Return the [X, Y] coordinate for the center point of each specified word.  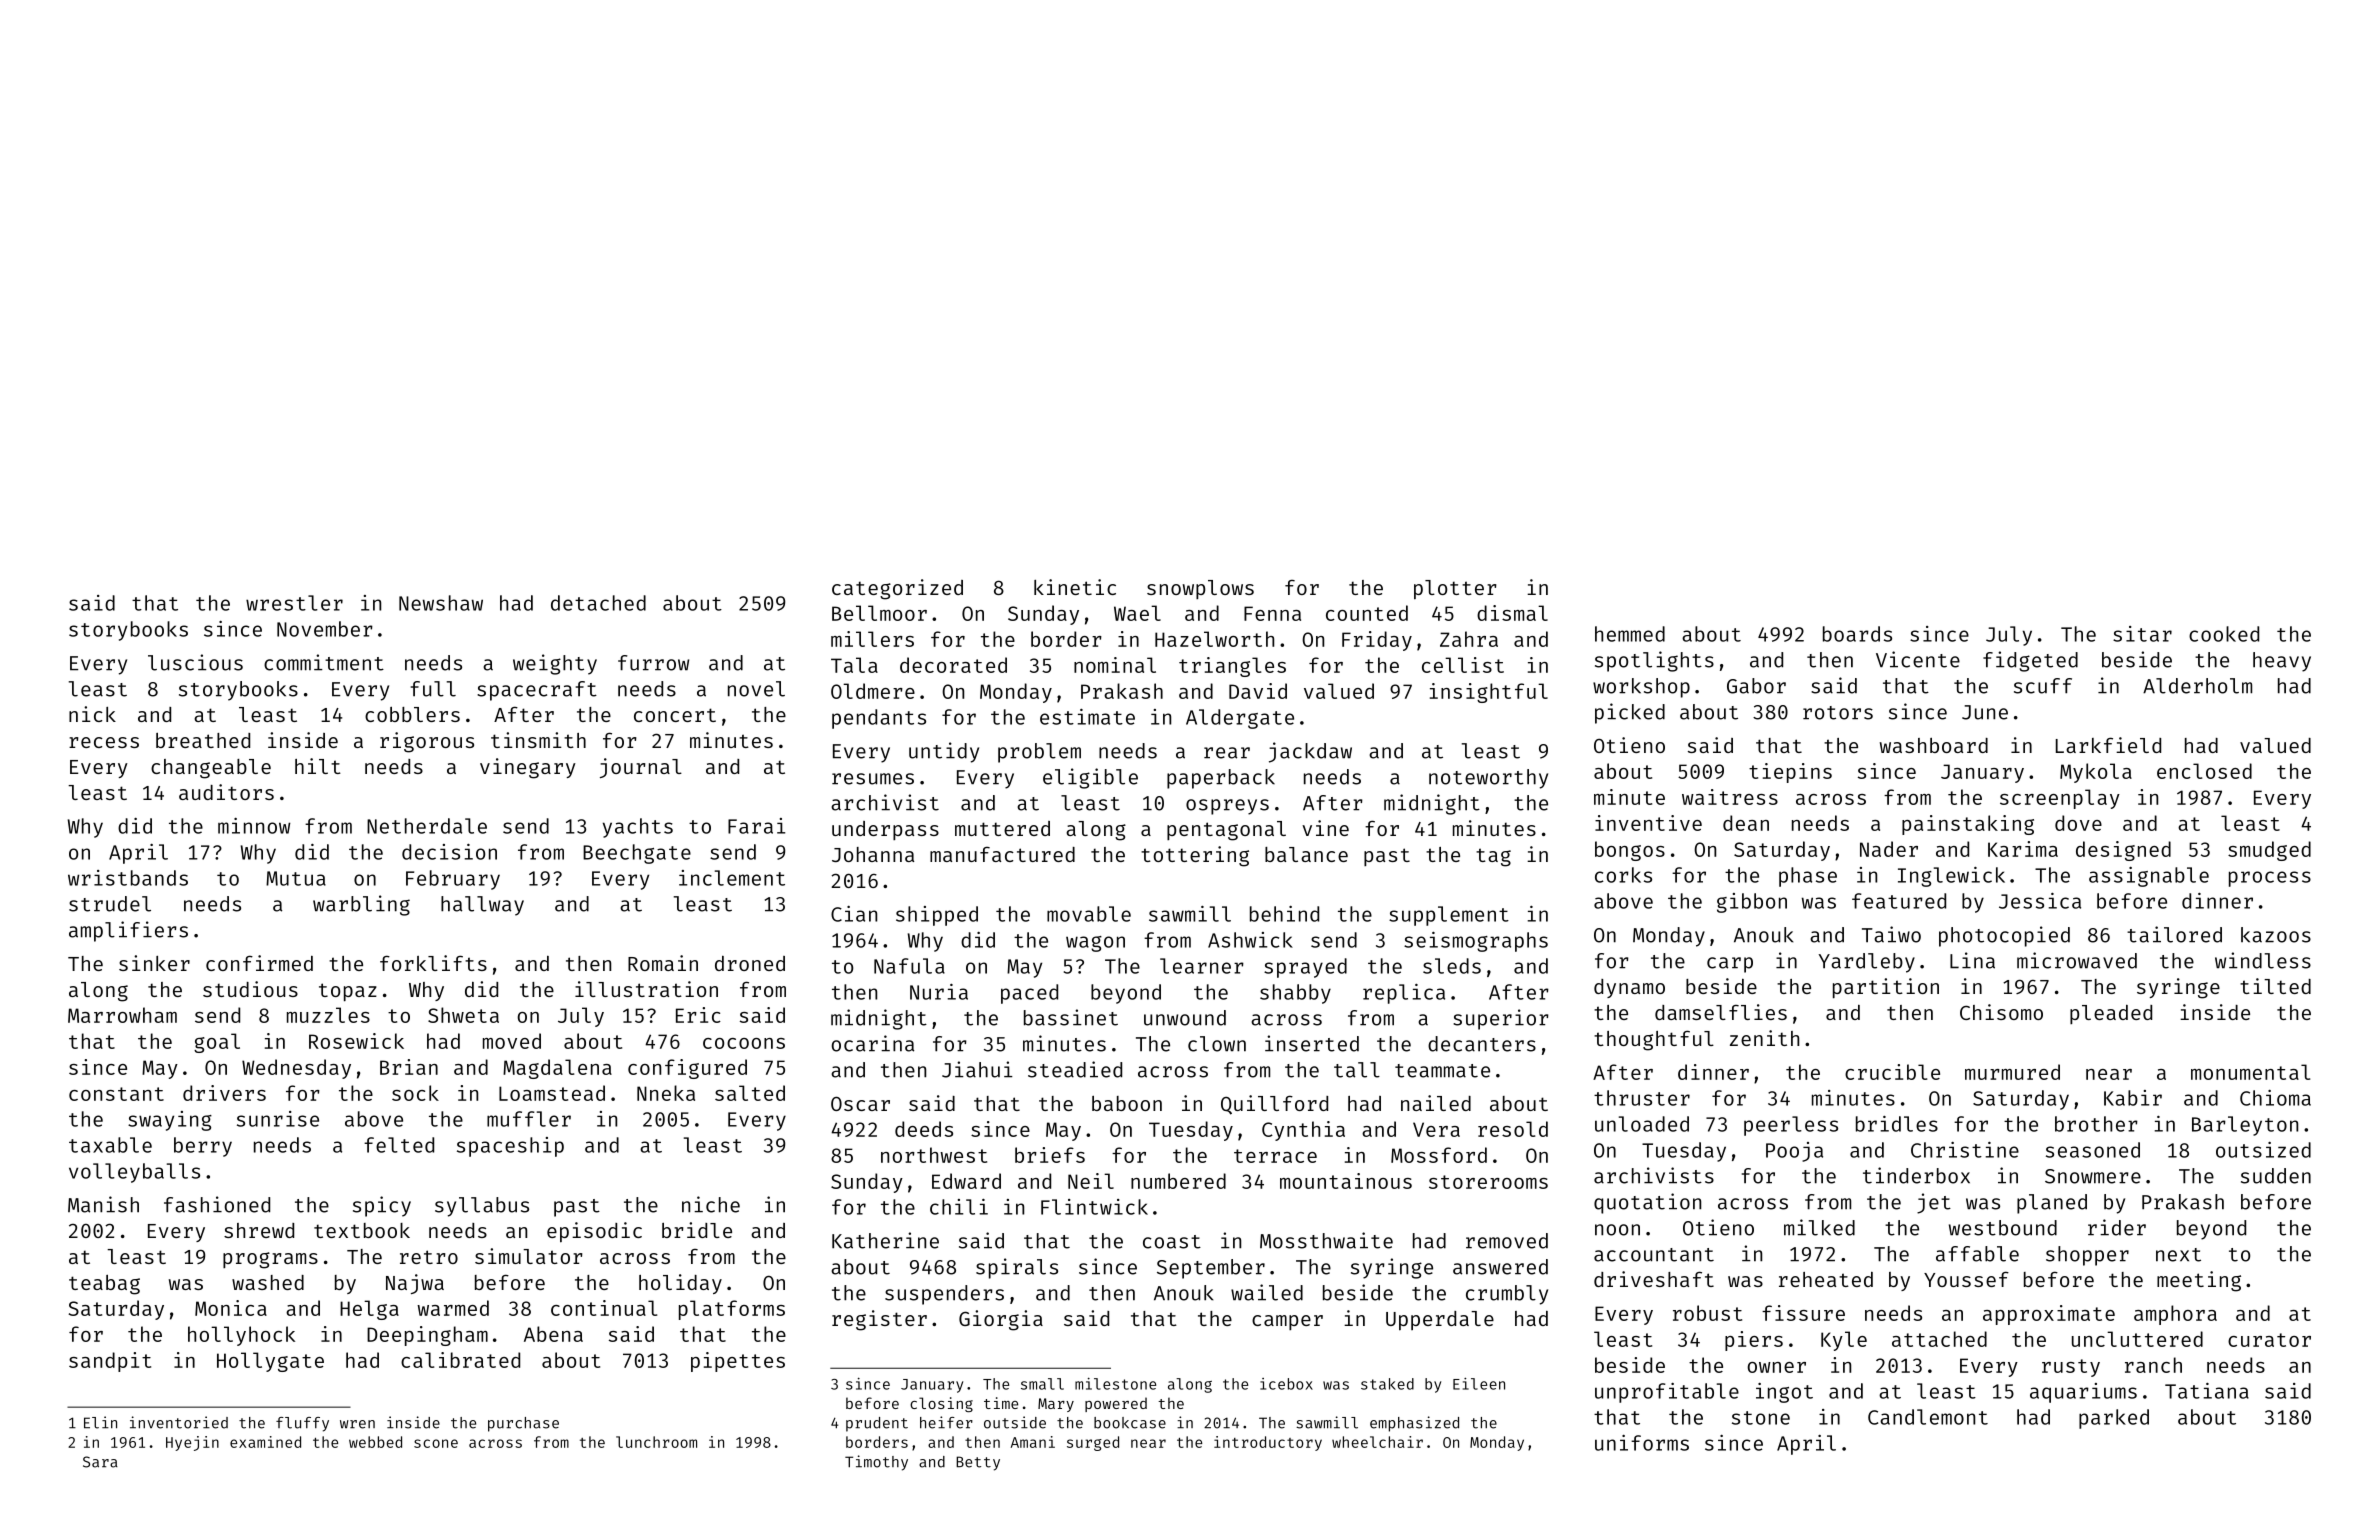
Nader [1889, 849]
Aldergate [1240, 719]
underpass [885, 830]
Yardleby [1866, 963]
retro [429, 1257]
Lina [1972, 960]
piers [1754, 1341]
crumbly [1507, 1295]
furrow [653, 663]
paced [1029, 994]
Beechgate [637, 854]
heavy [2282, 662]
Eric [698, 1015]
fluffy [302, 1424]
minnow [254, 826]
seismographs [1476, 942]
